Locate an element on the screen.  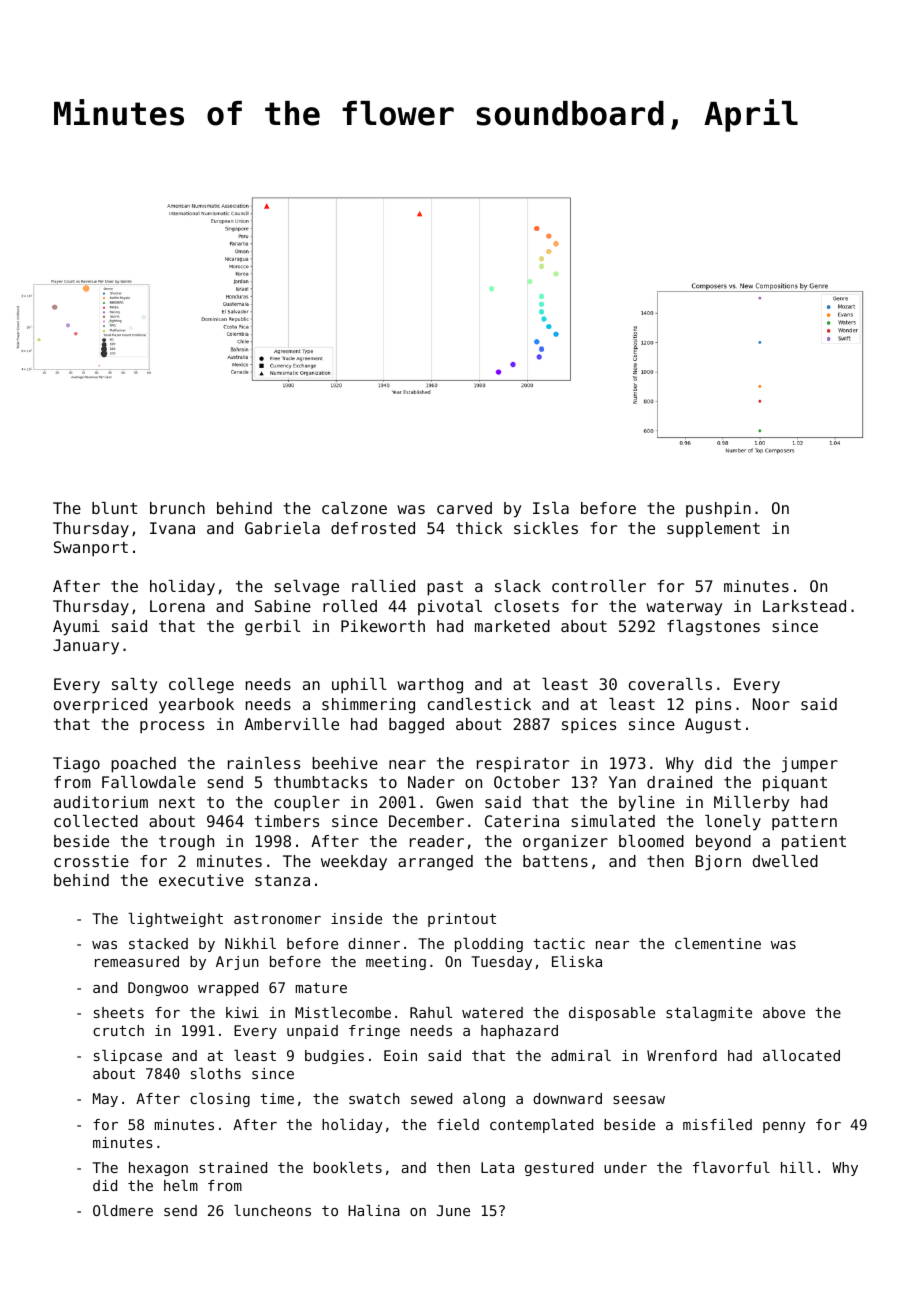
slipcase is located at coordinates (128, 1057).
